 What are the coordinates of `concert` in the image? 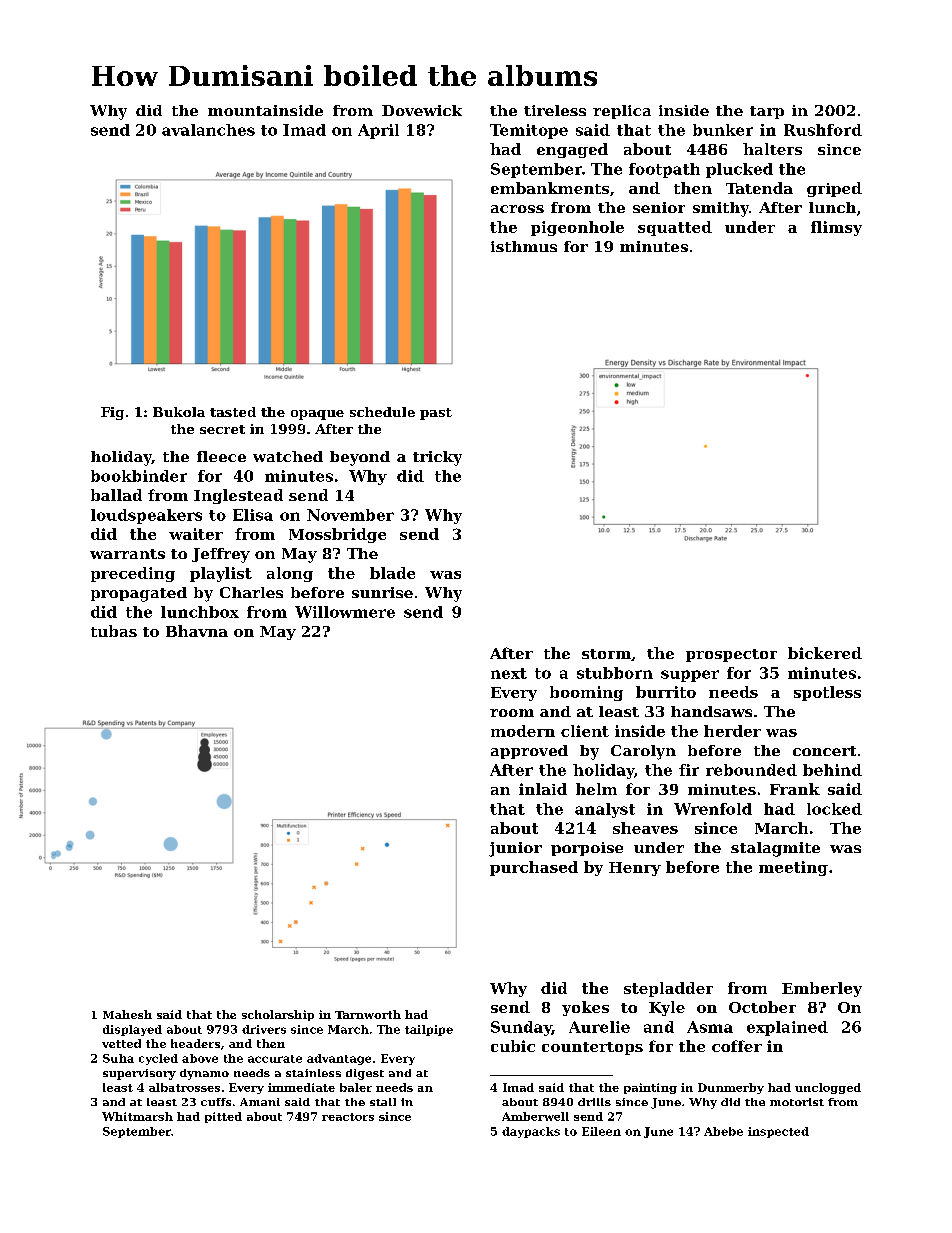 It's located at (824, 751).
